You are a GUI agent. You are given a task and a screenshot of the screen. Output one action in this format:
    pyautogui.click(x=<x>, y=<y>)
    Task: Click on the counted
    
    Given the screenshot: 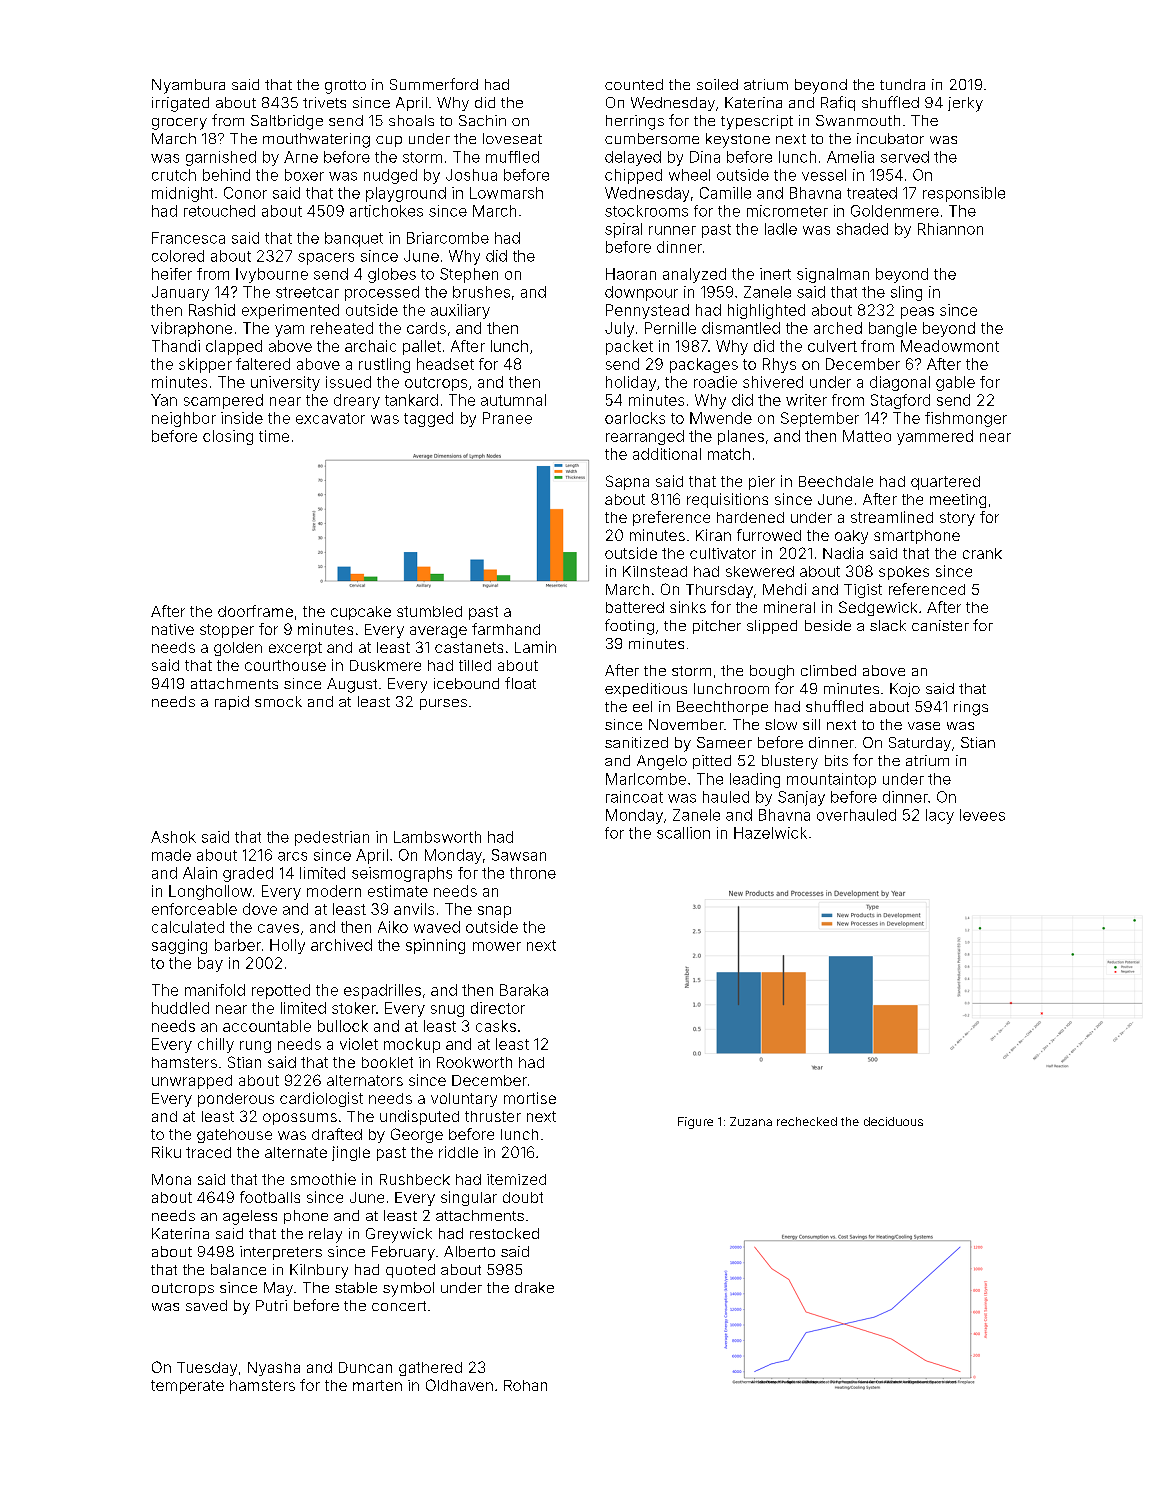 What is the action you would take?
    pyautogui.click(x=634, y=84)
